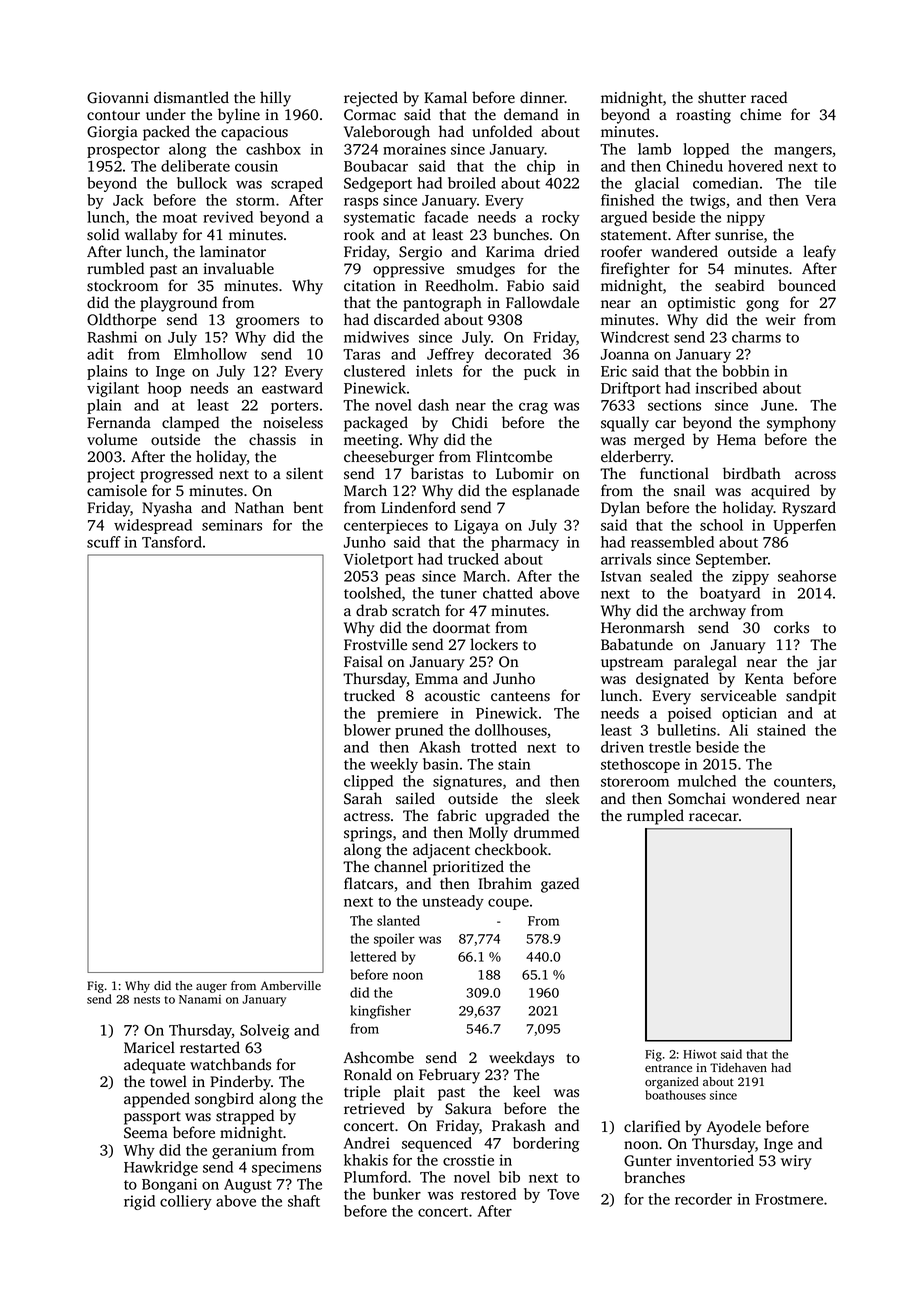  Describe the element at coordinates (111, 475) in the screenshot. I see `project` at that location.
